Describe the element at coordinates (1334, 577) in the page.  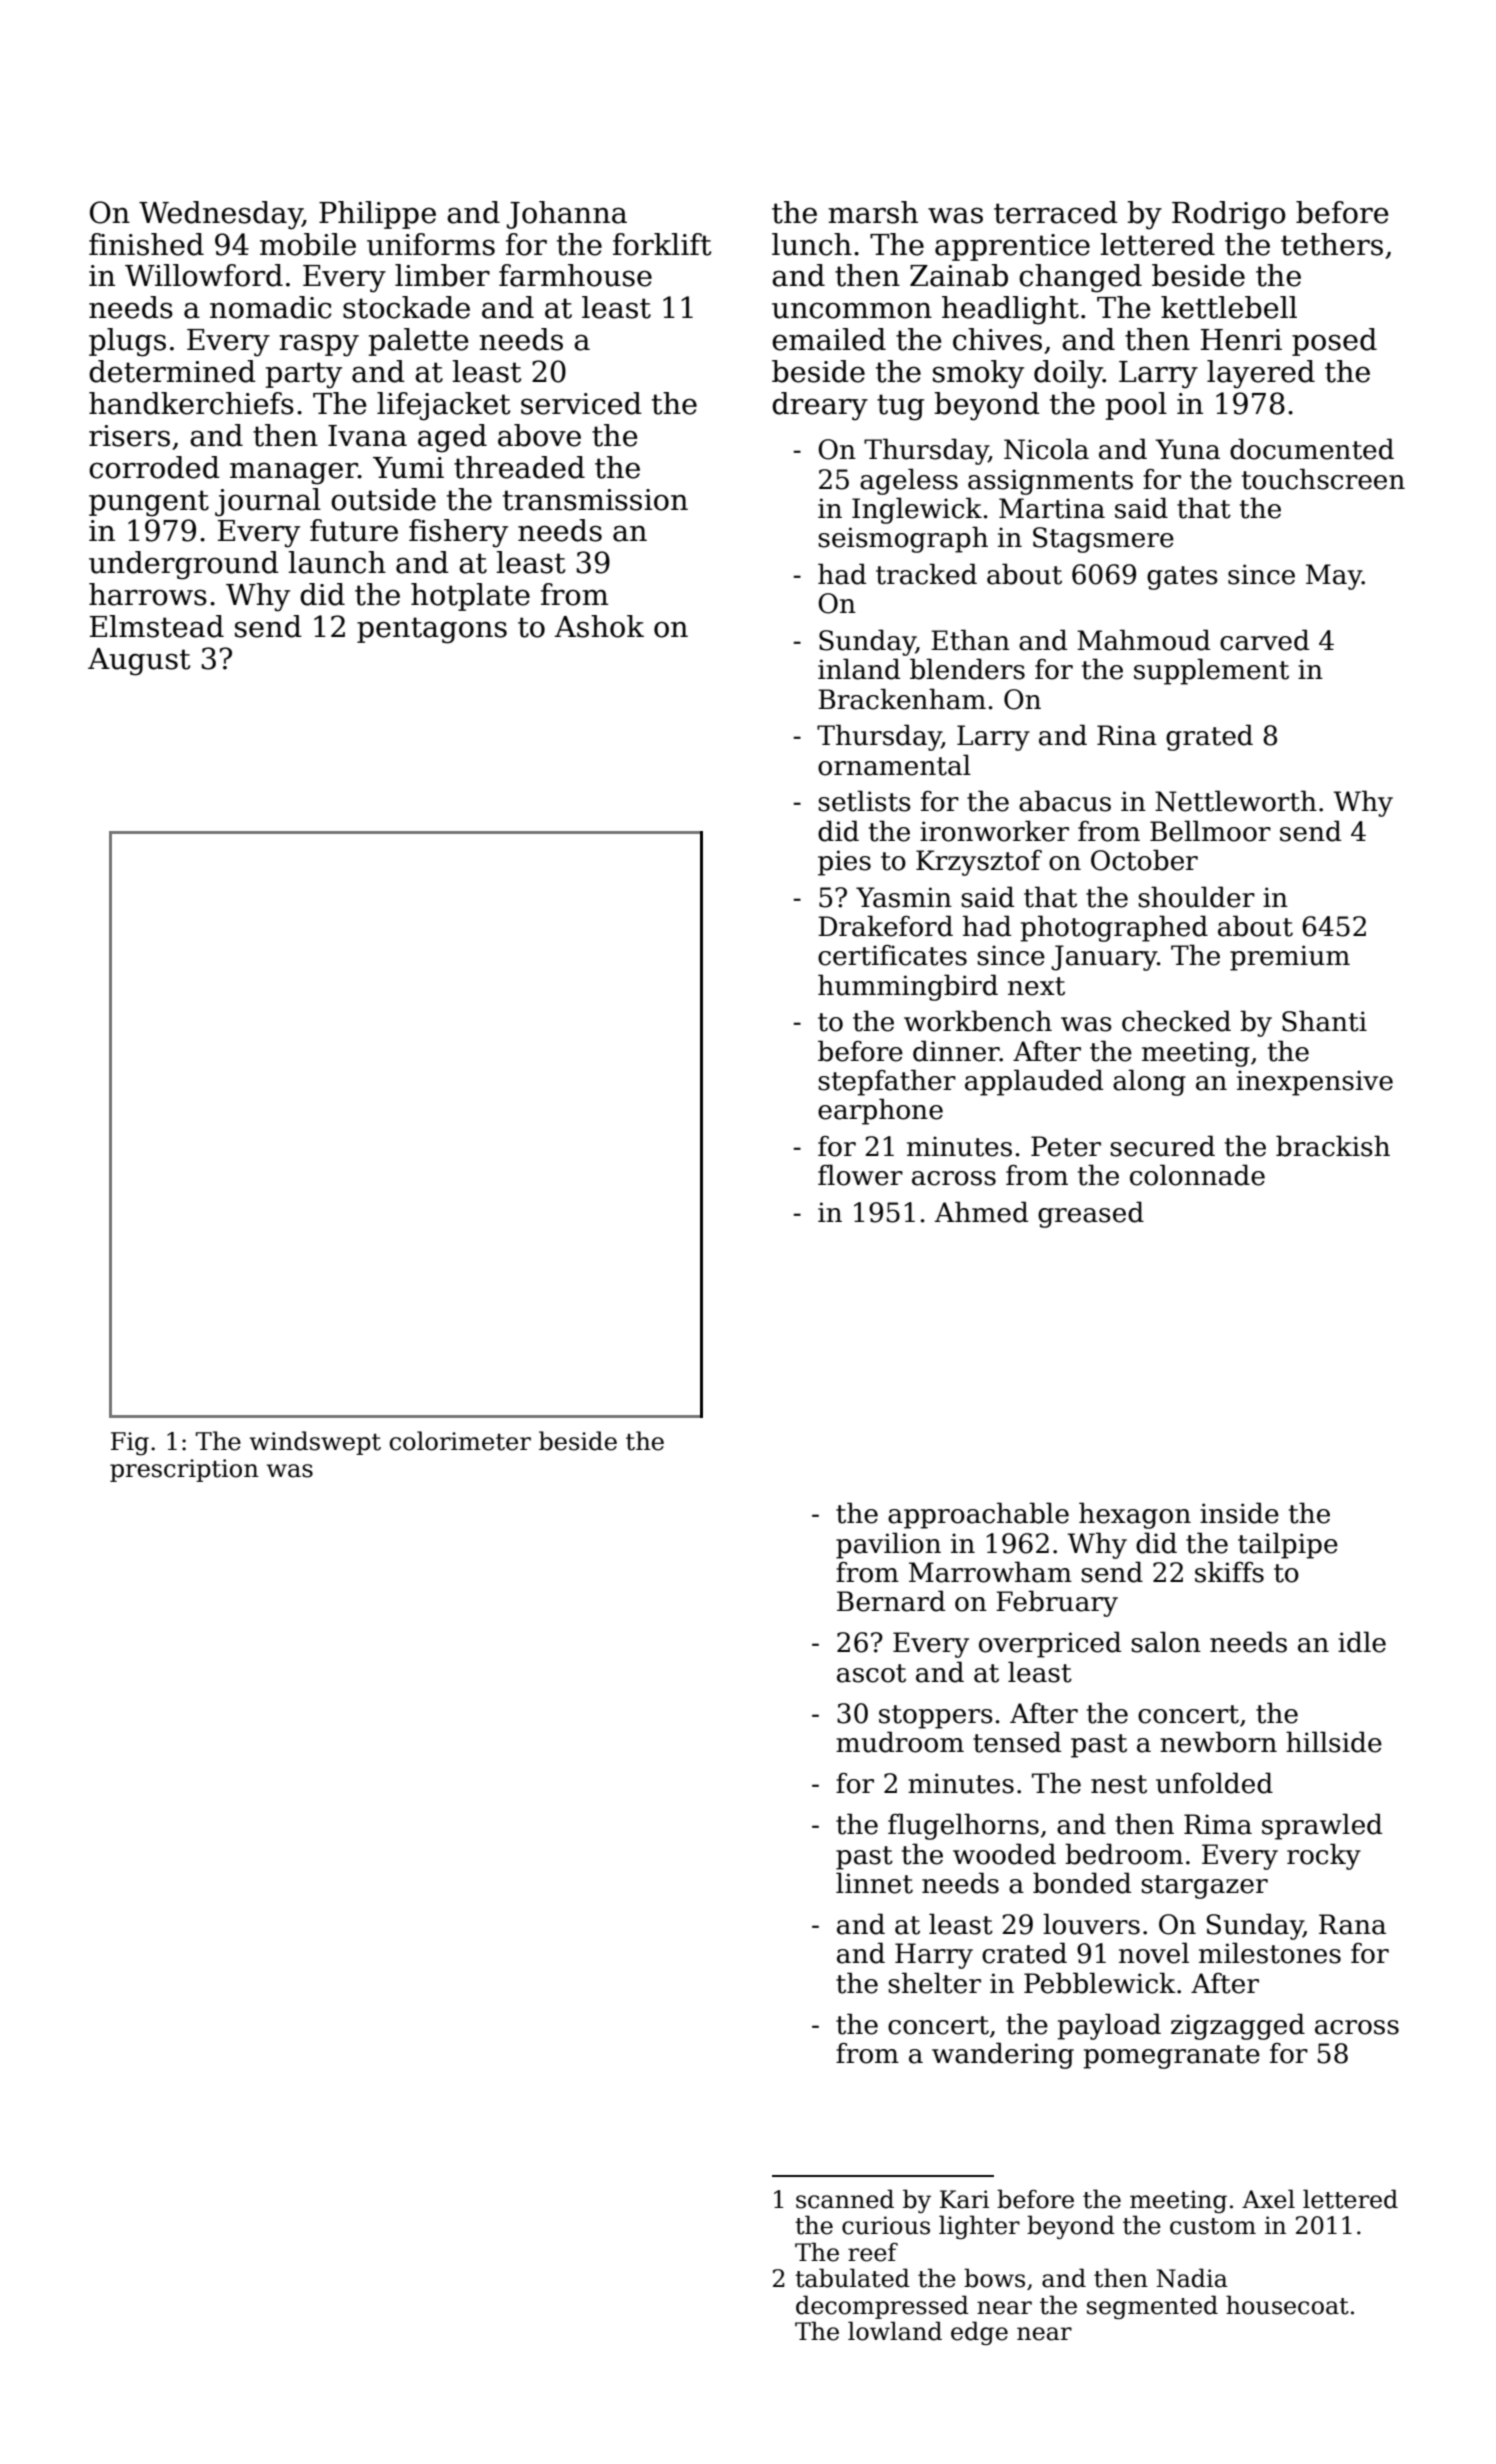
I see `May` at that location.
